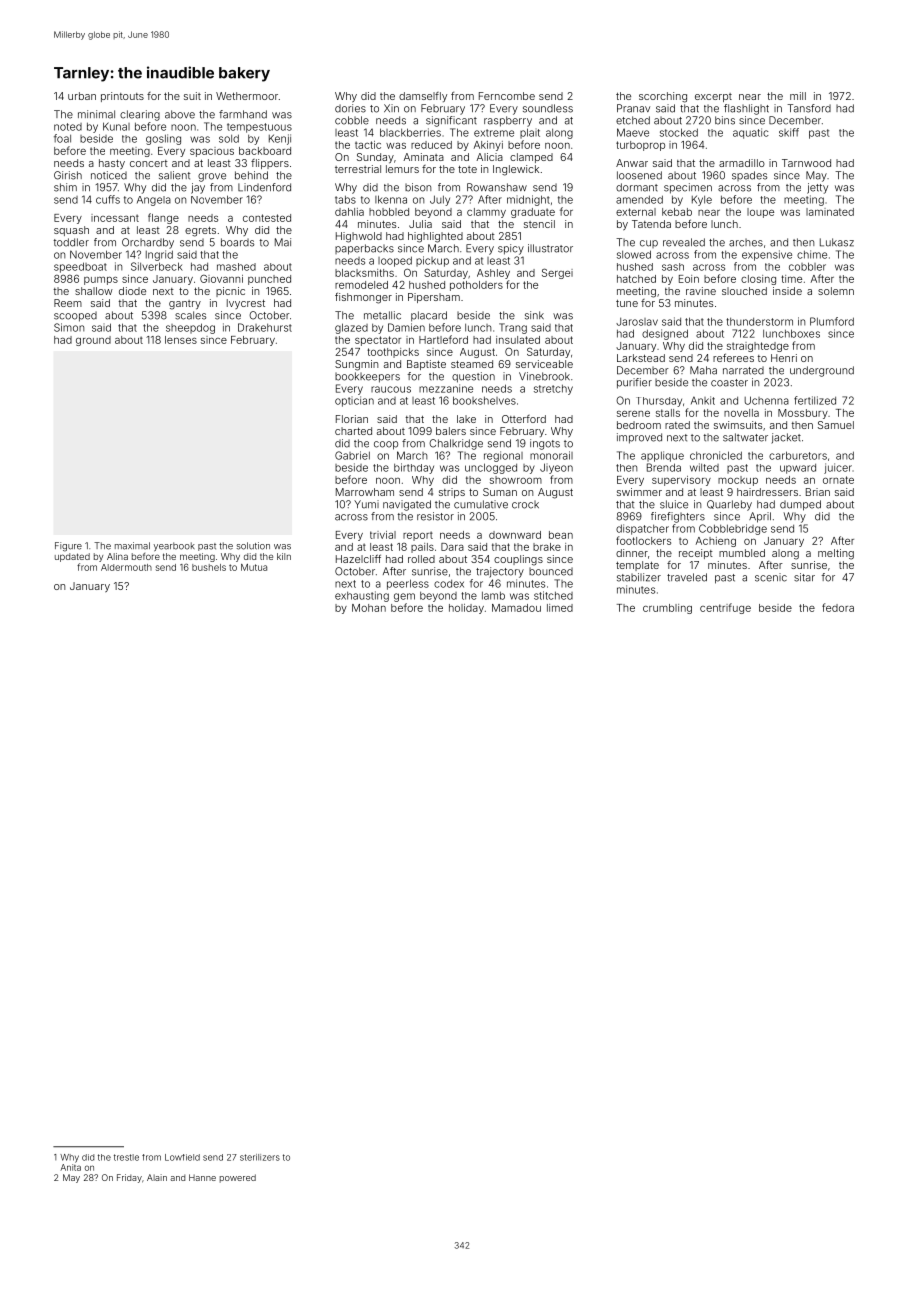 The image size is (908, 1316). What do you see at coordinates (637, 187) in the screenshot?
I see `dormant` at bounding box center [637, 187].
